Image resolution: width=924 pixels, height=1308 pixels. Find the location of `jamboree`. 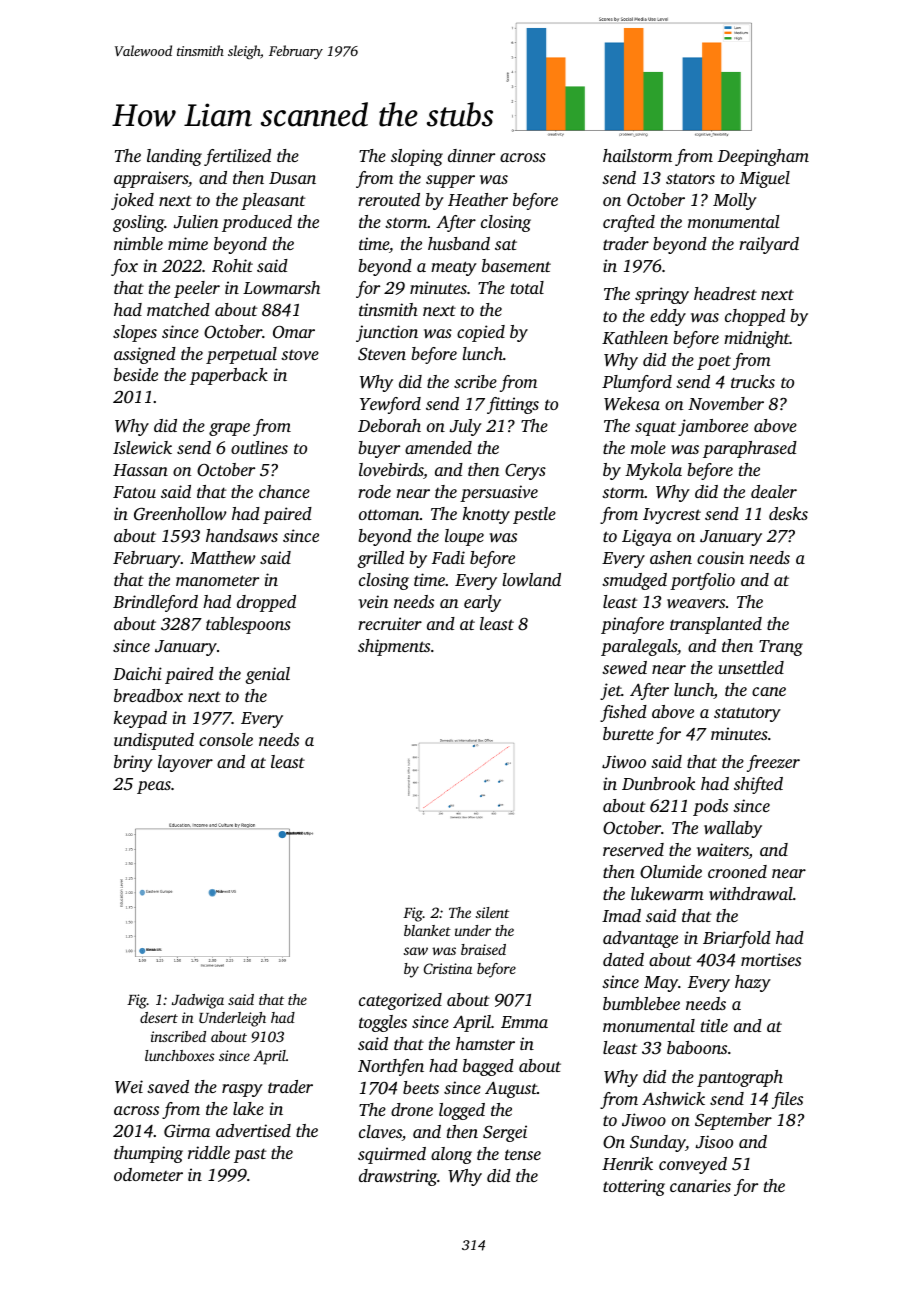

jamboree is located at coordinates (713, 427).
